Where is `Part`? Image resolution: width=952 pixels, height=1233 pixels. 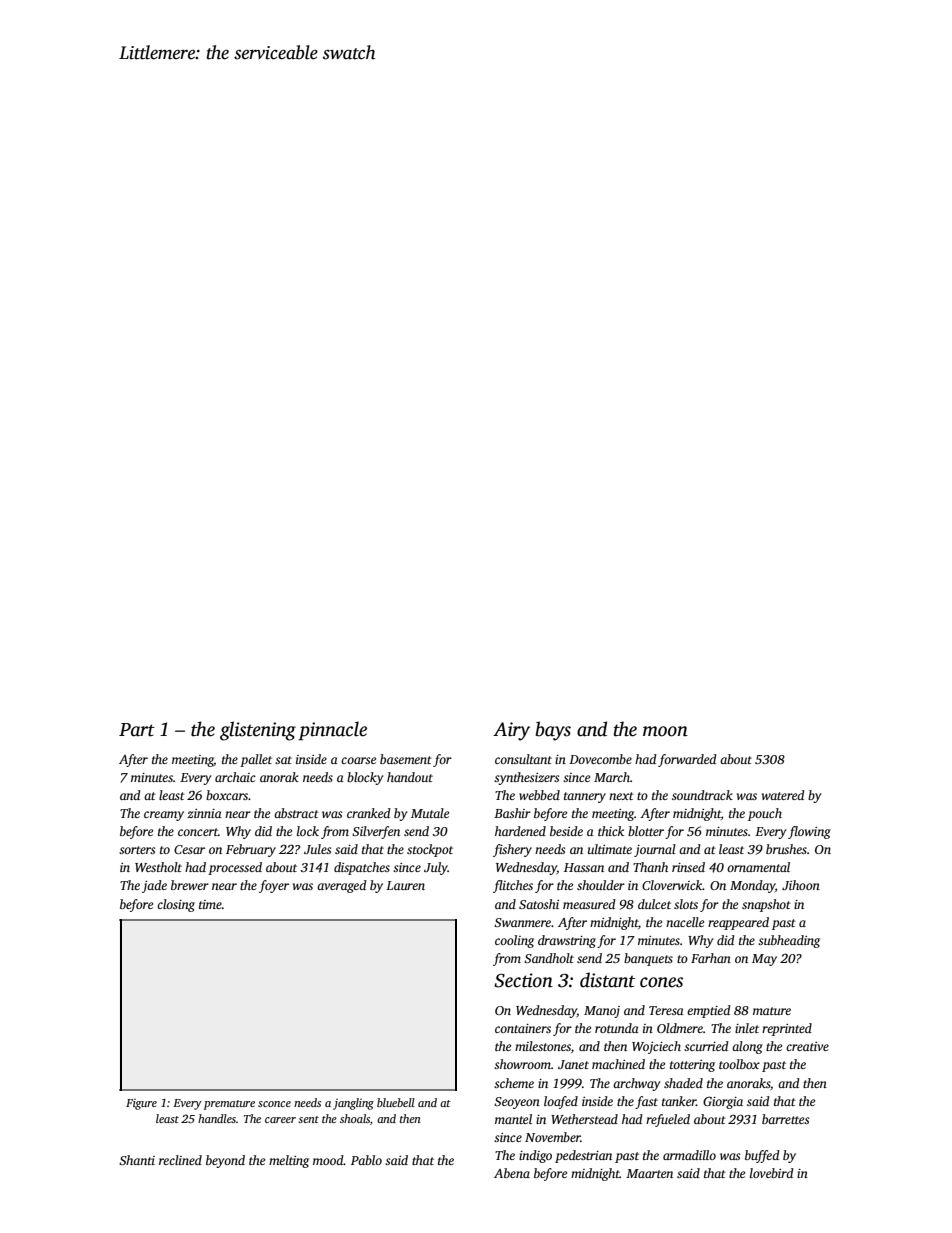
Part is located at coordinates (137, 730).
